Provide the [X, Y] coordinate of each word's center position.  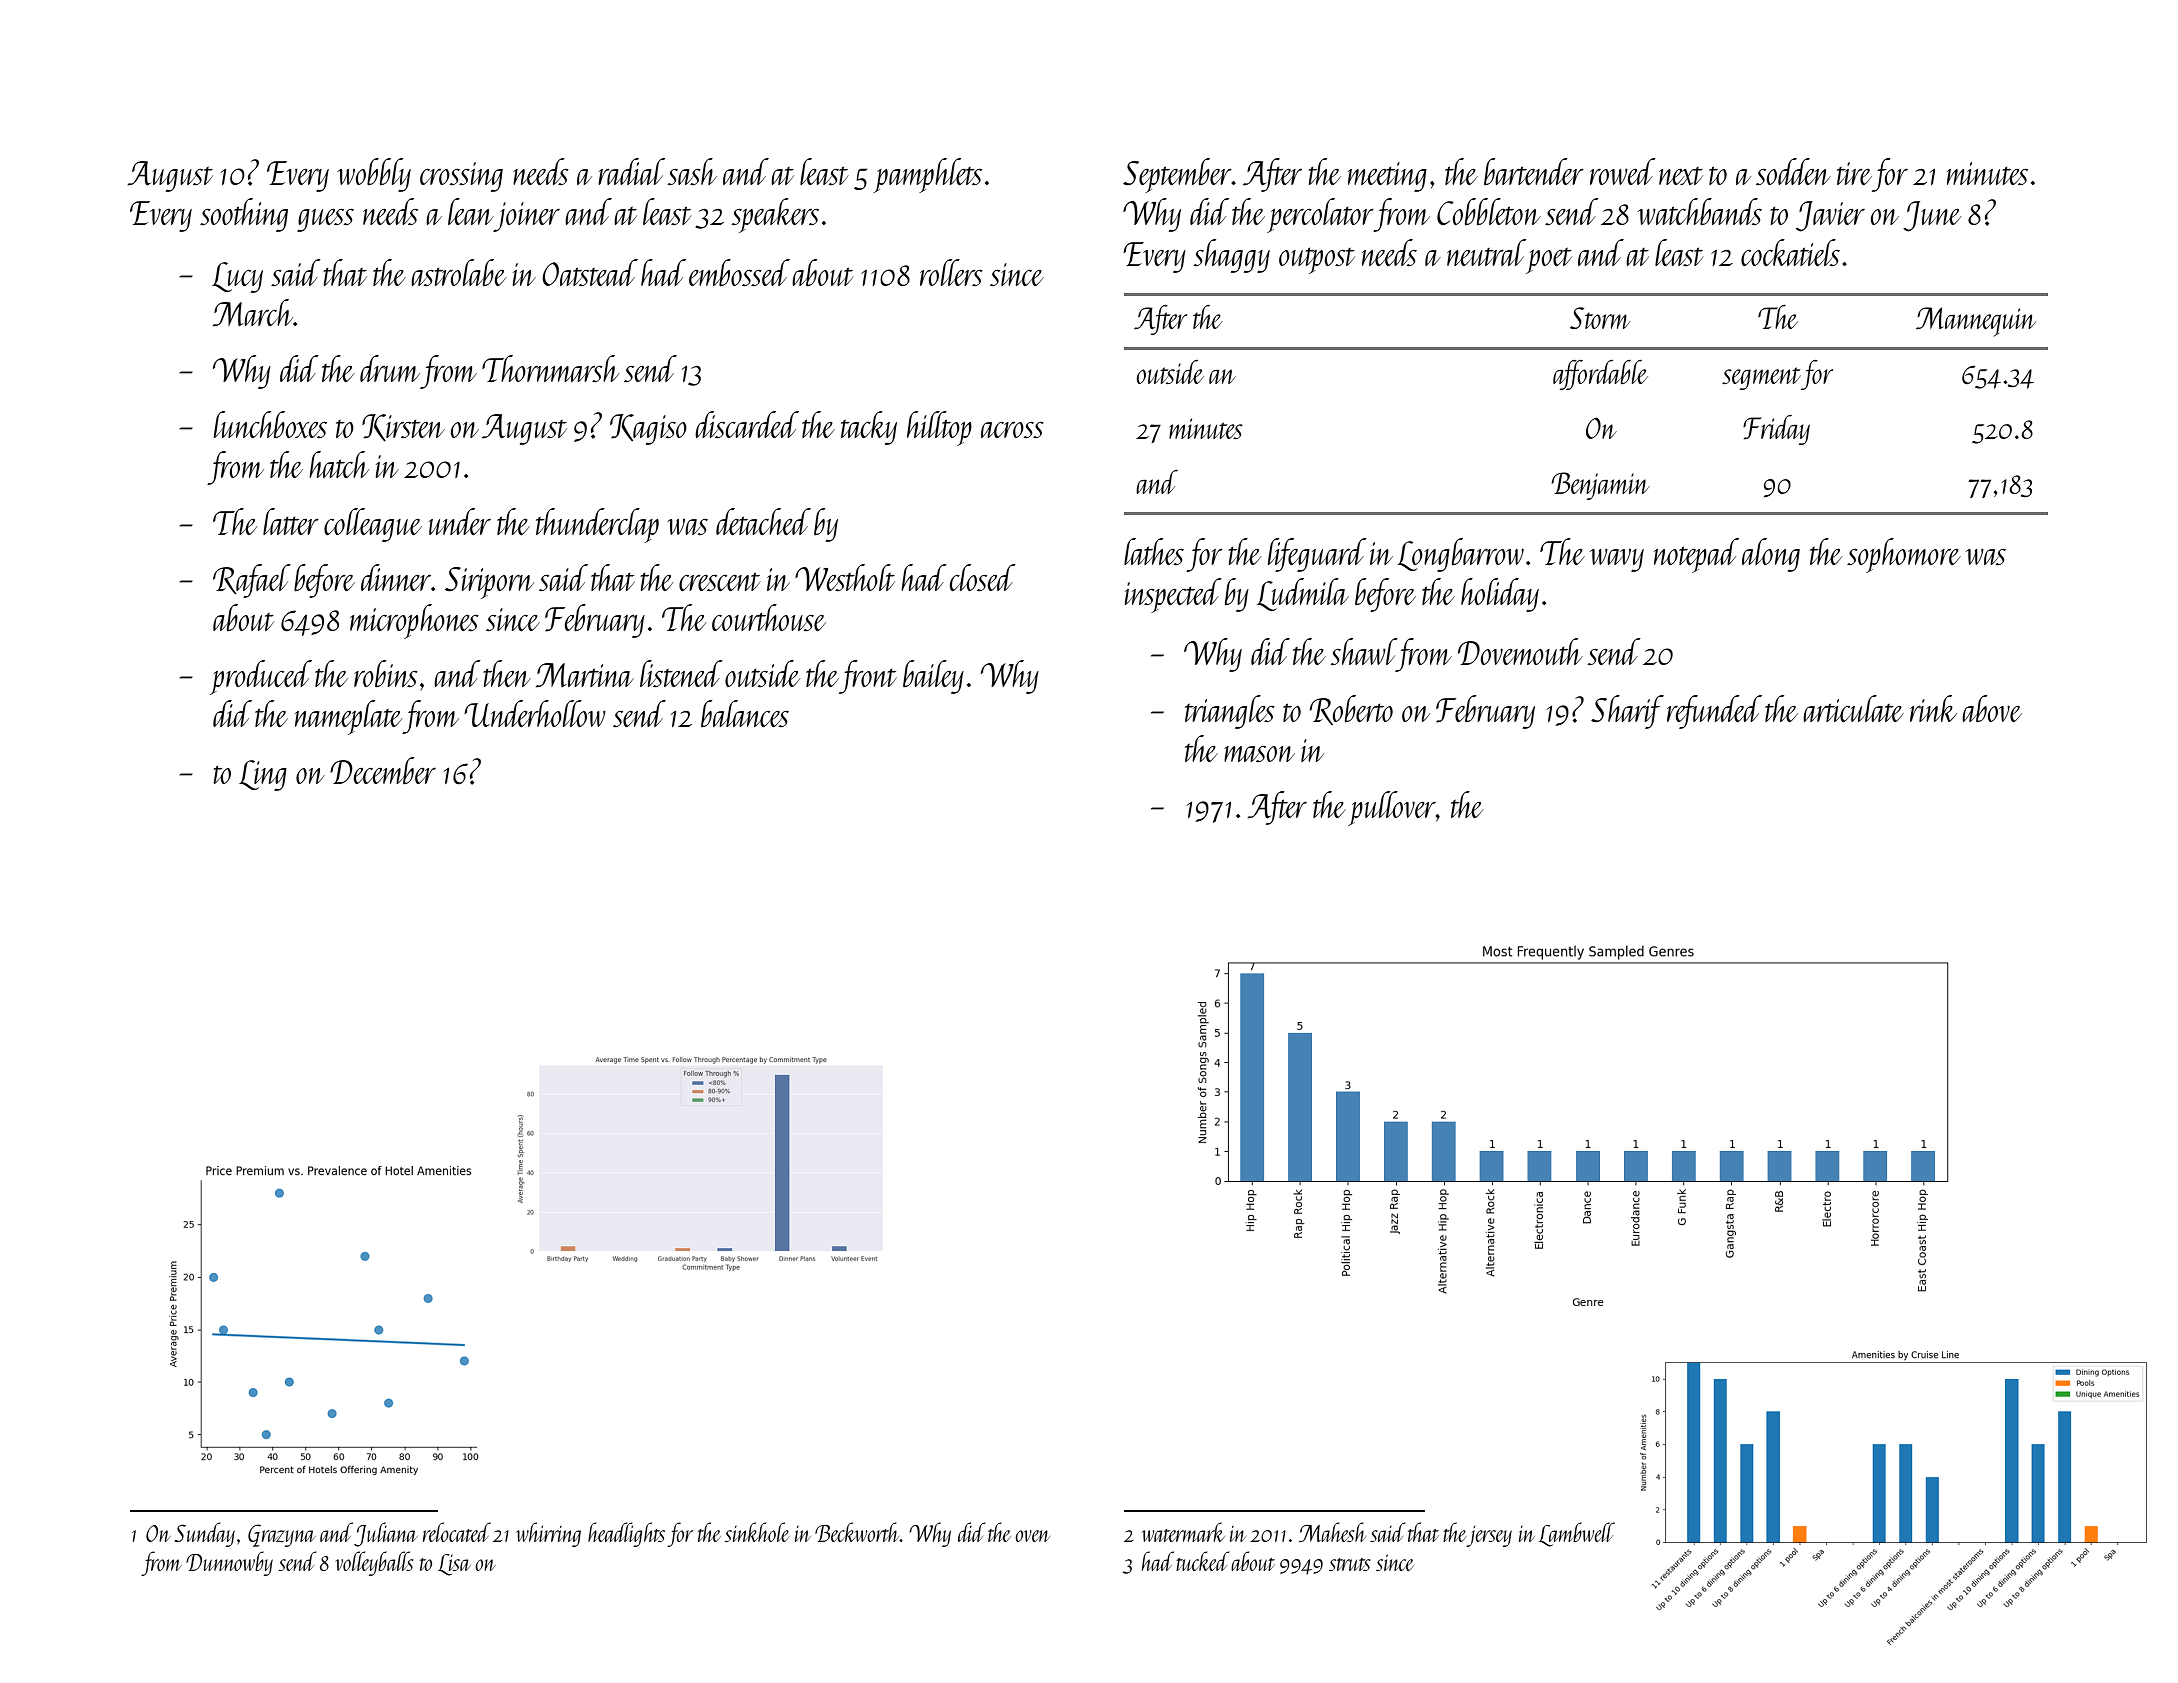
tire [1854, 173]
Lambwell [1577, 1534]
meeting [1387, 177]
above [1992, 708]
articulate [1853, 708]
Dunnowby [229, 1563]
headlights [626, 1534]
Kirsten [403, 428]
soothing [244, 215]
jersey [1489, 1536]
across [1012, 430]
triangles [1230, 712]
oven [1032, 1536]
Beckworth [857, 1532]
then [507, 673]
